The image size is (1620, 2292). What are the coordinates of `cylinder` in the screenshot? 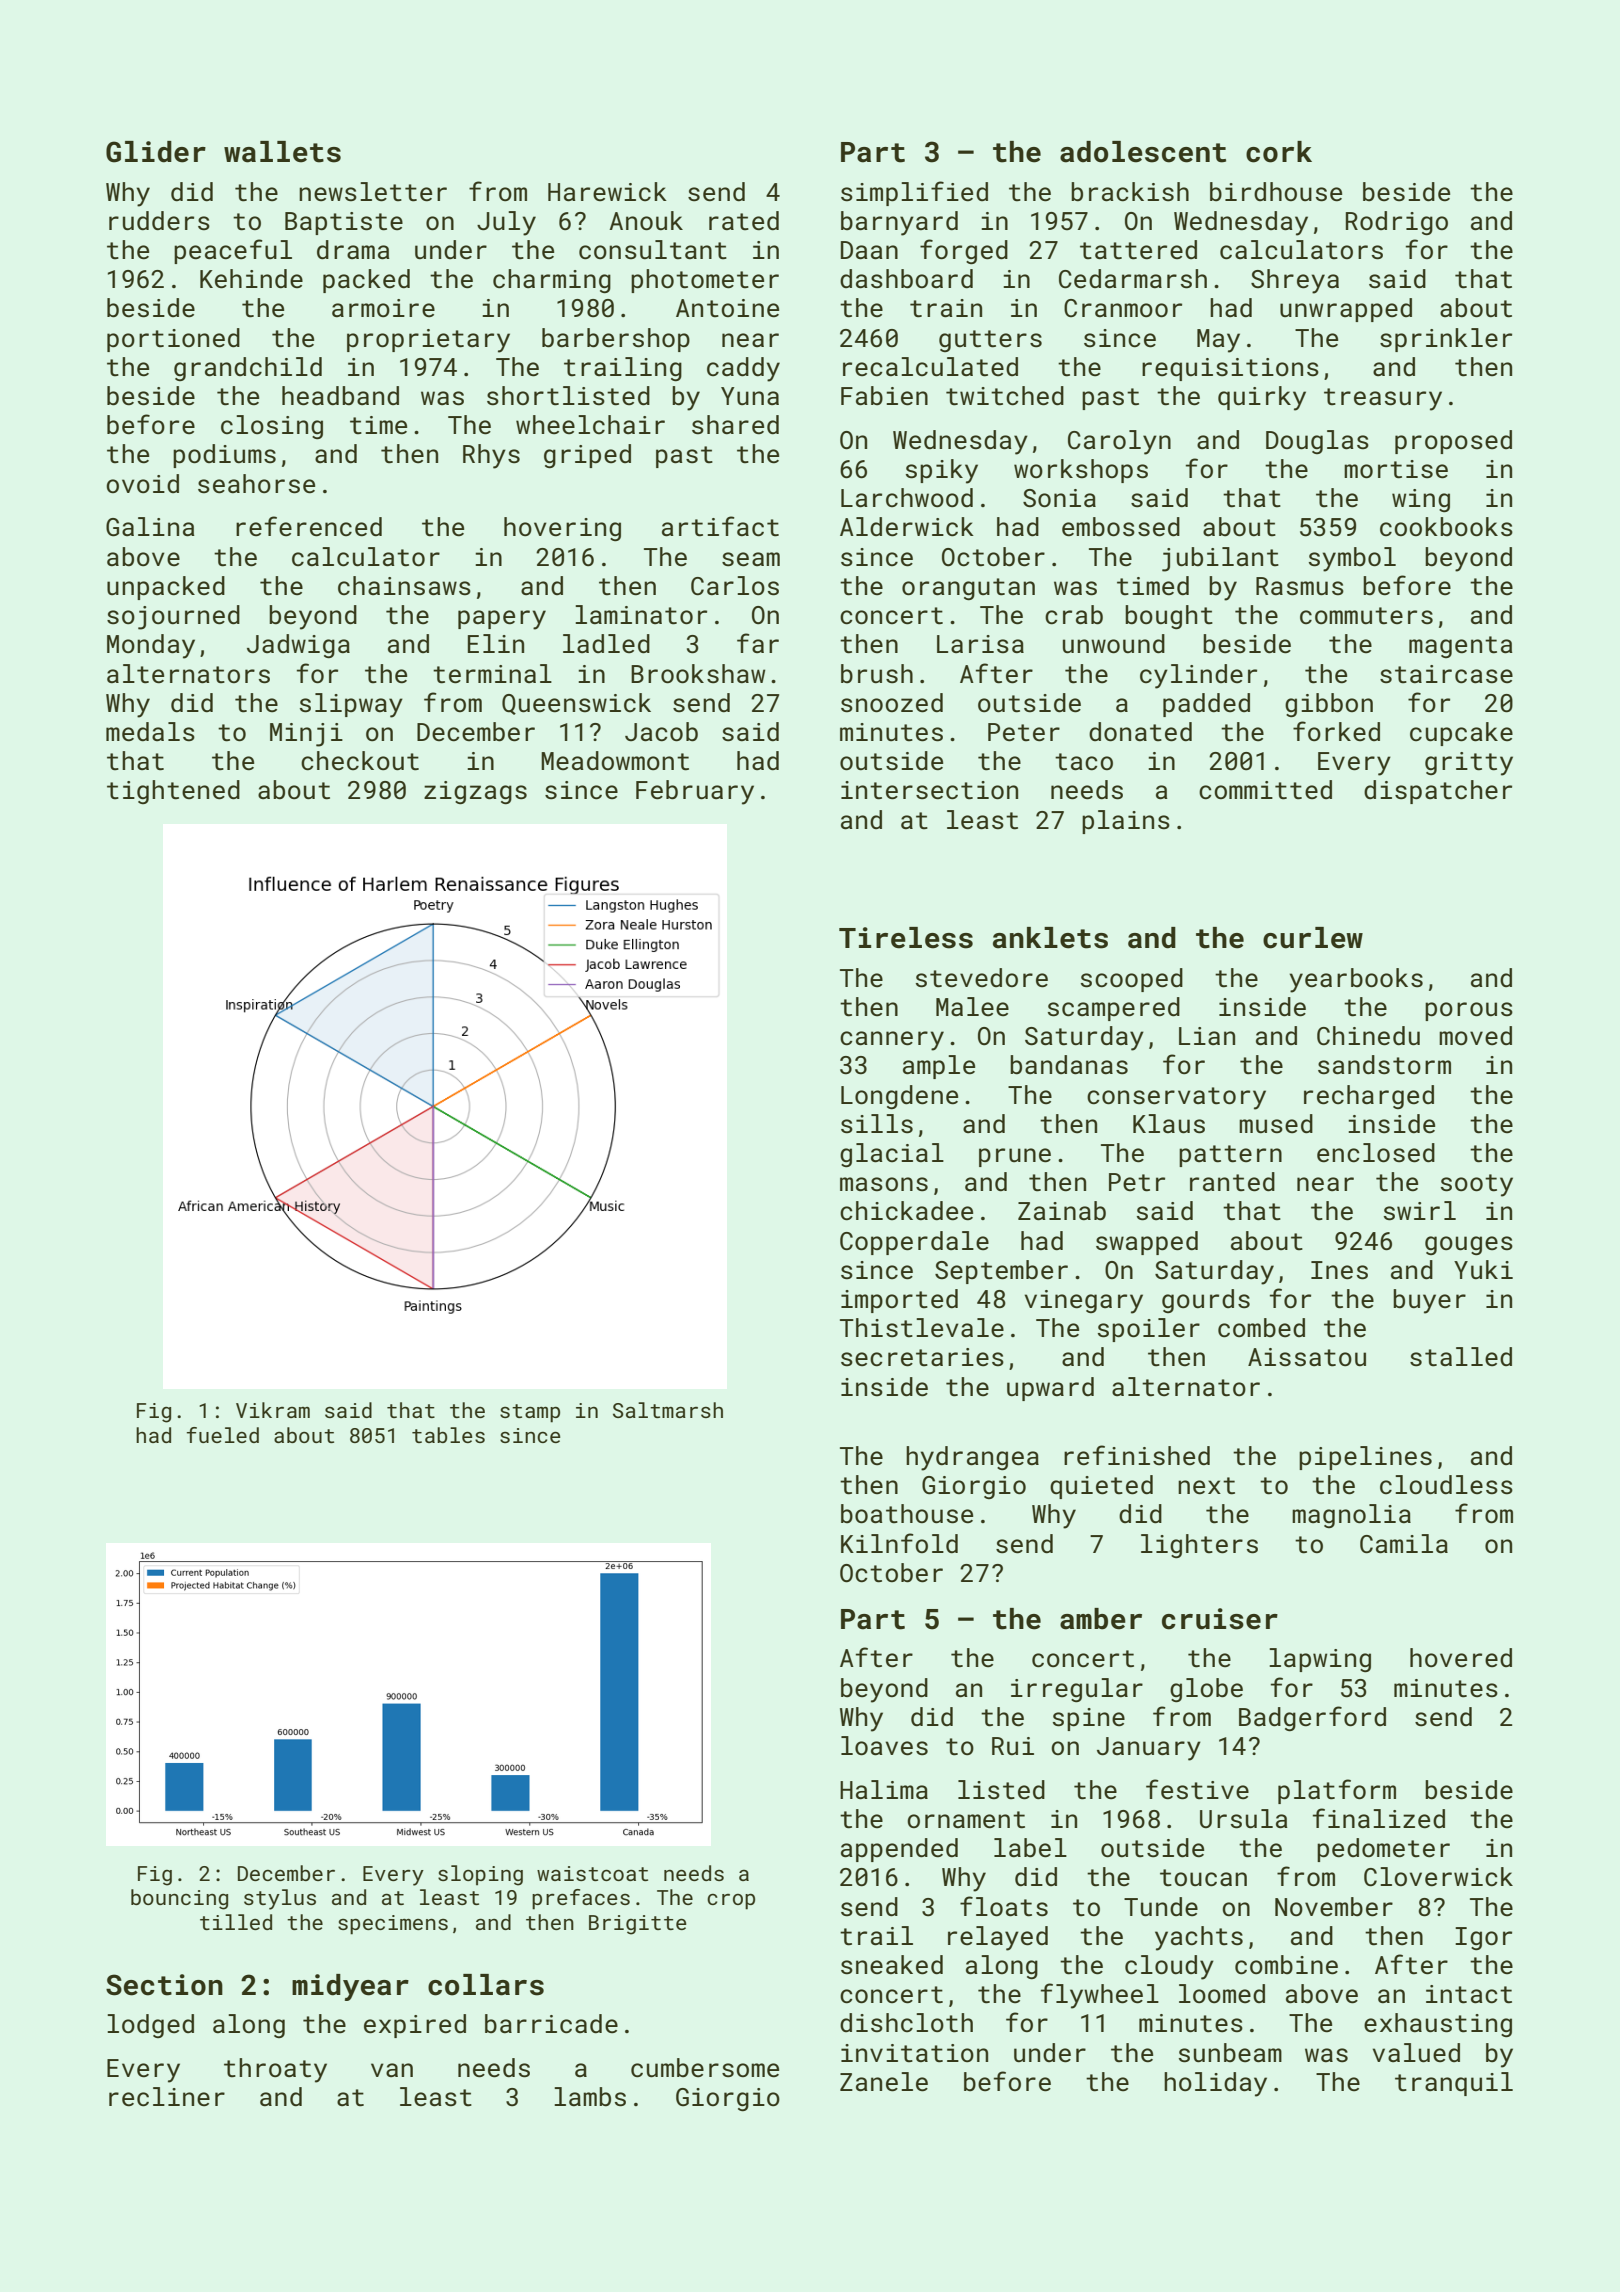 It's located at (1198, 676).
